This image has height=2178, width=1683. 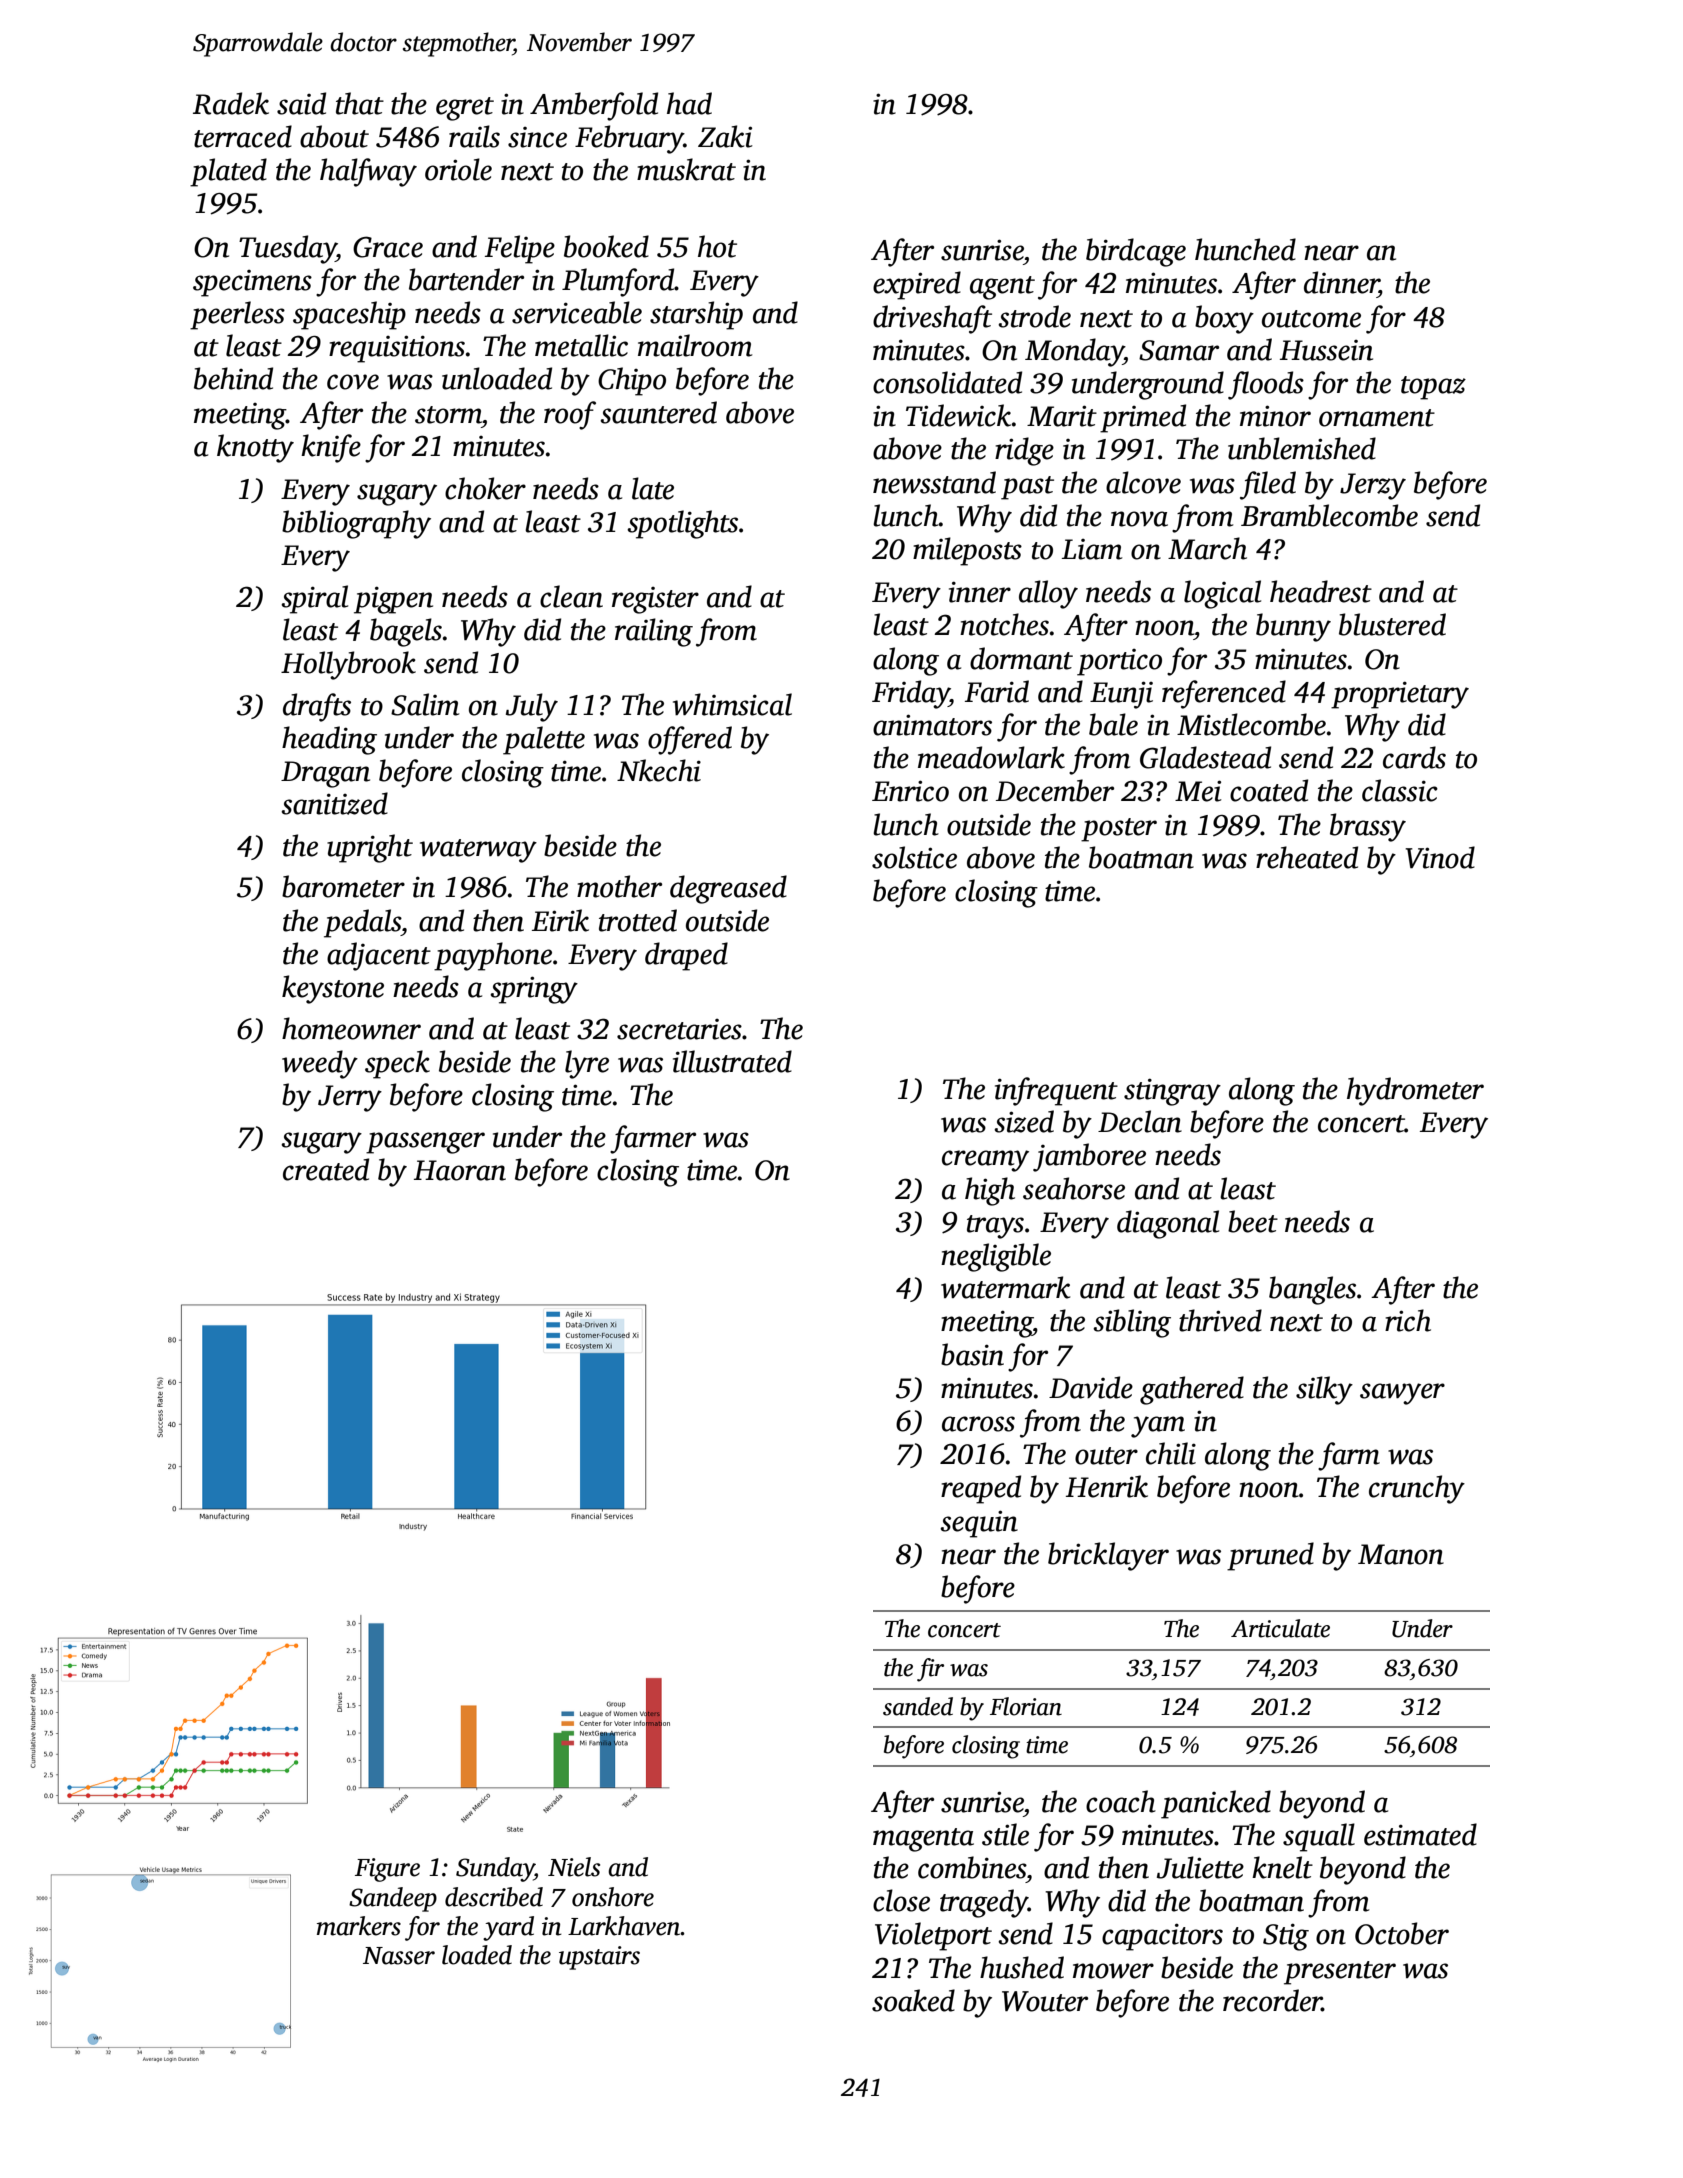 I want to click on hydrometer, so click(x=1415, y=1091).
